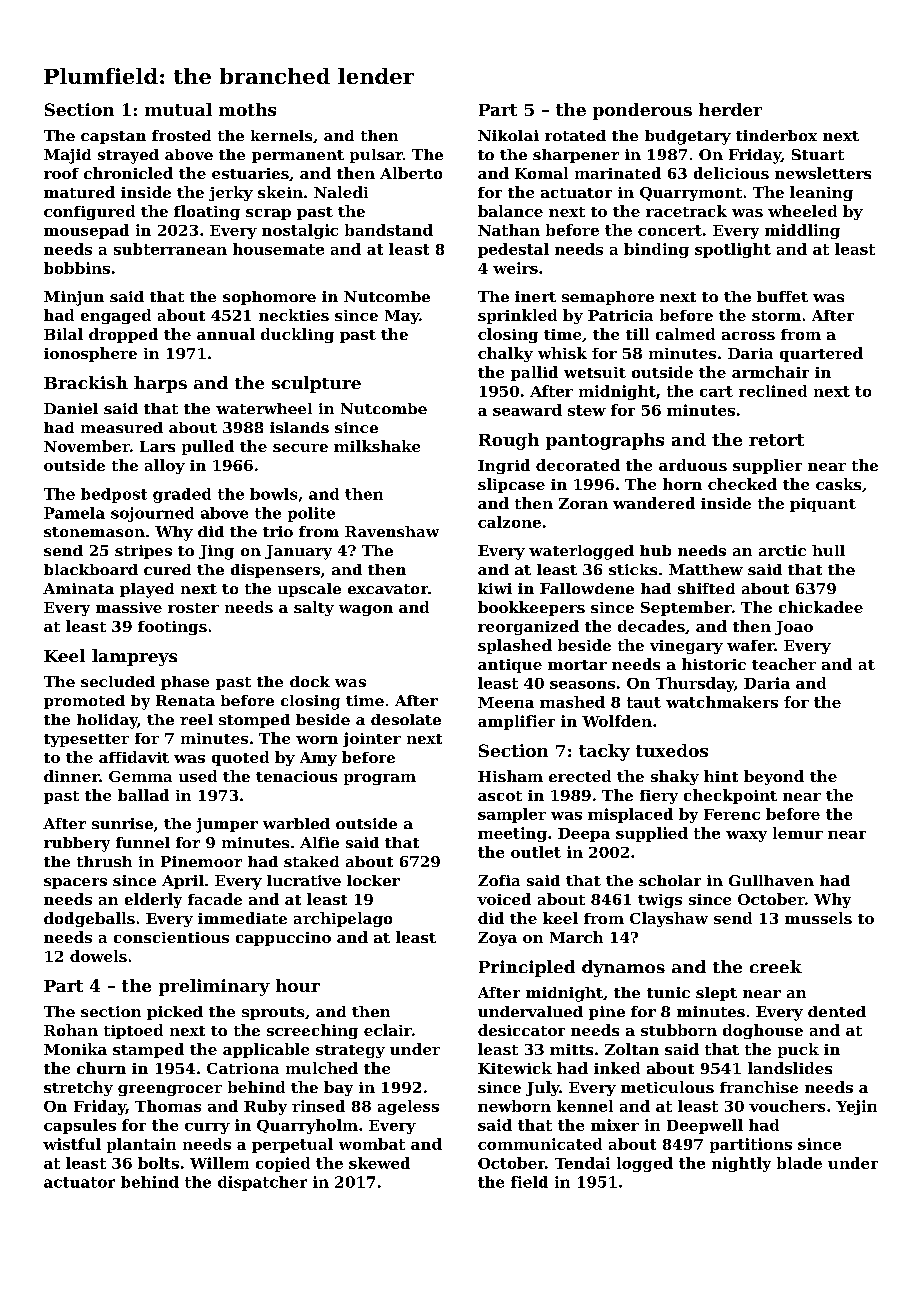 The width and height of the document is (924, 1308). I want to click on nightly, so click(741, 1164).
